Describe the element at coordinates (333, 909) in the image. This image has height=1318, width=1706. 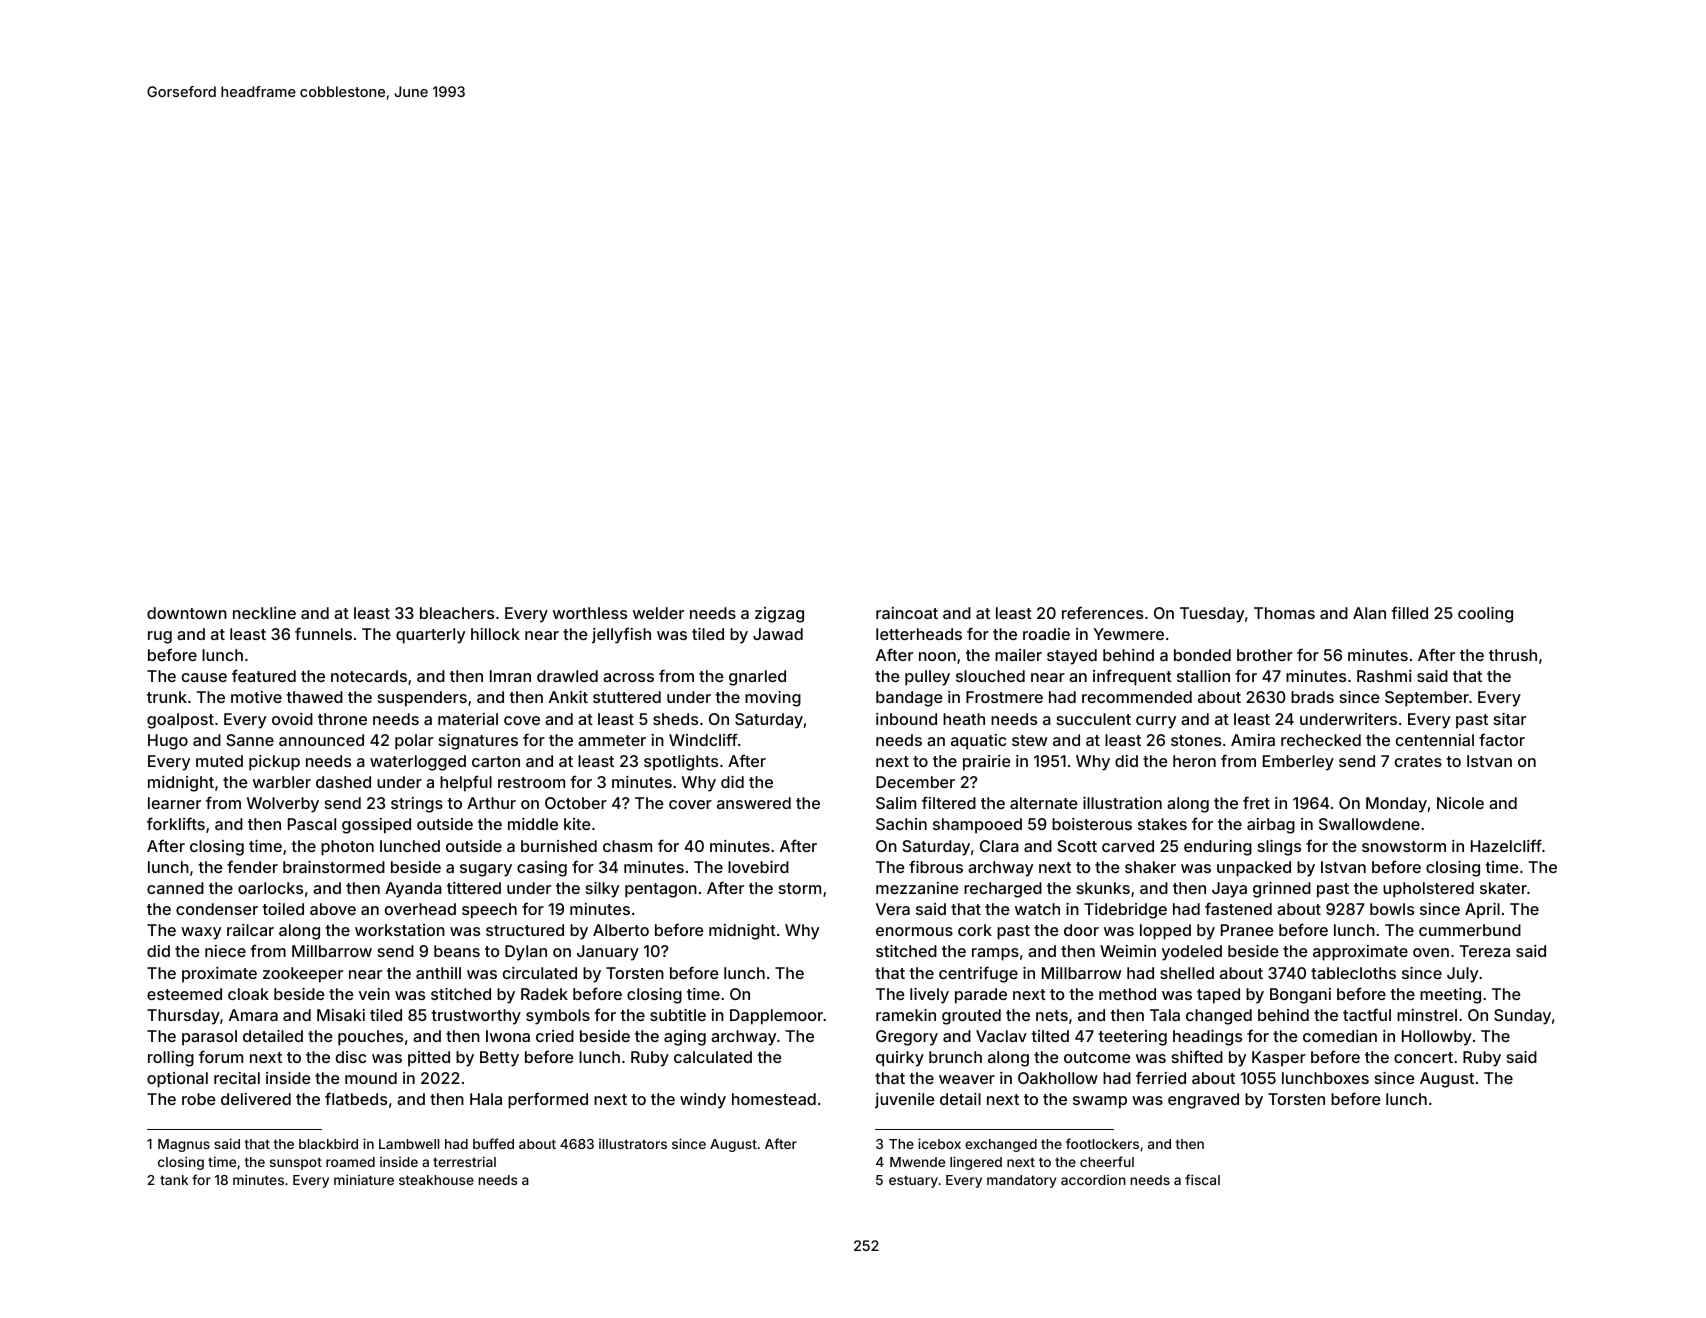
I see `above` at that location.
